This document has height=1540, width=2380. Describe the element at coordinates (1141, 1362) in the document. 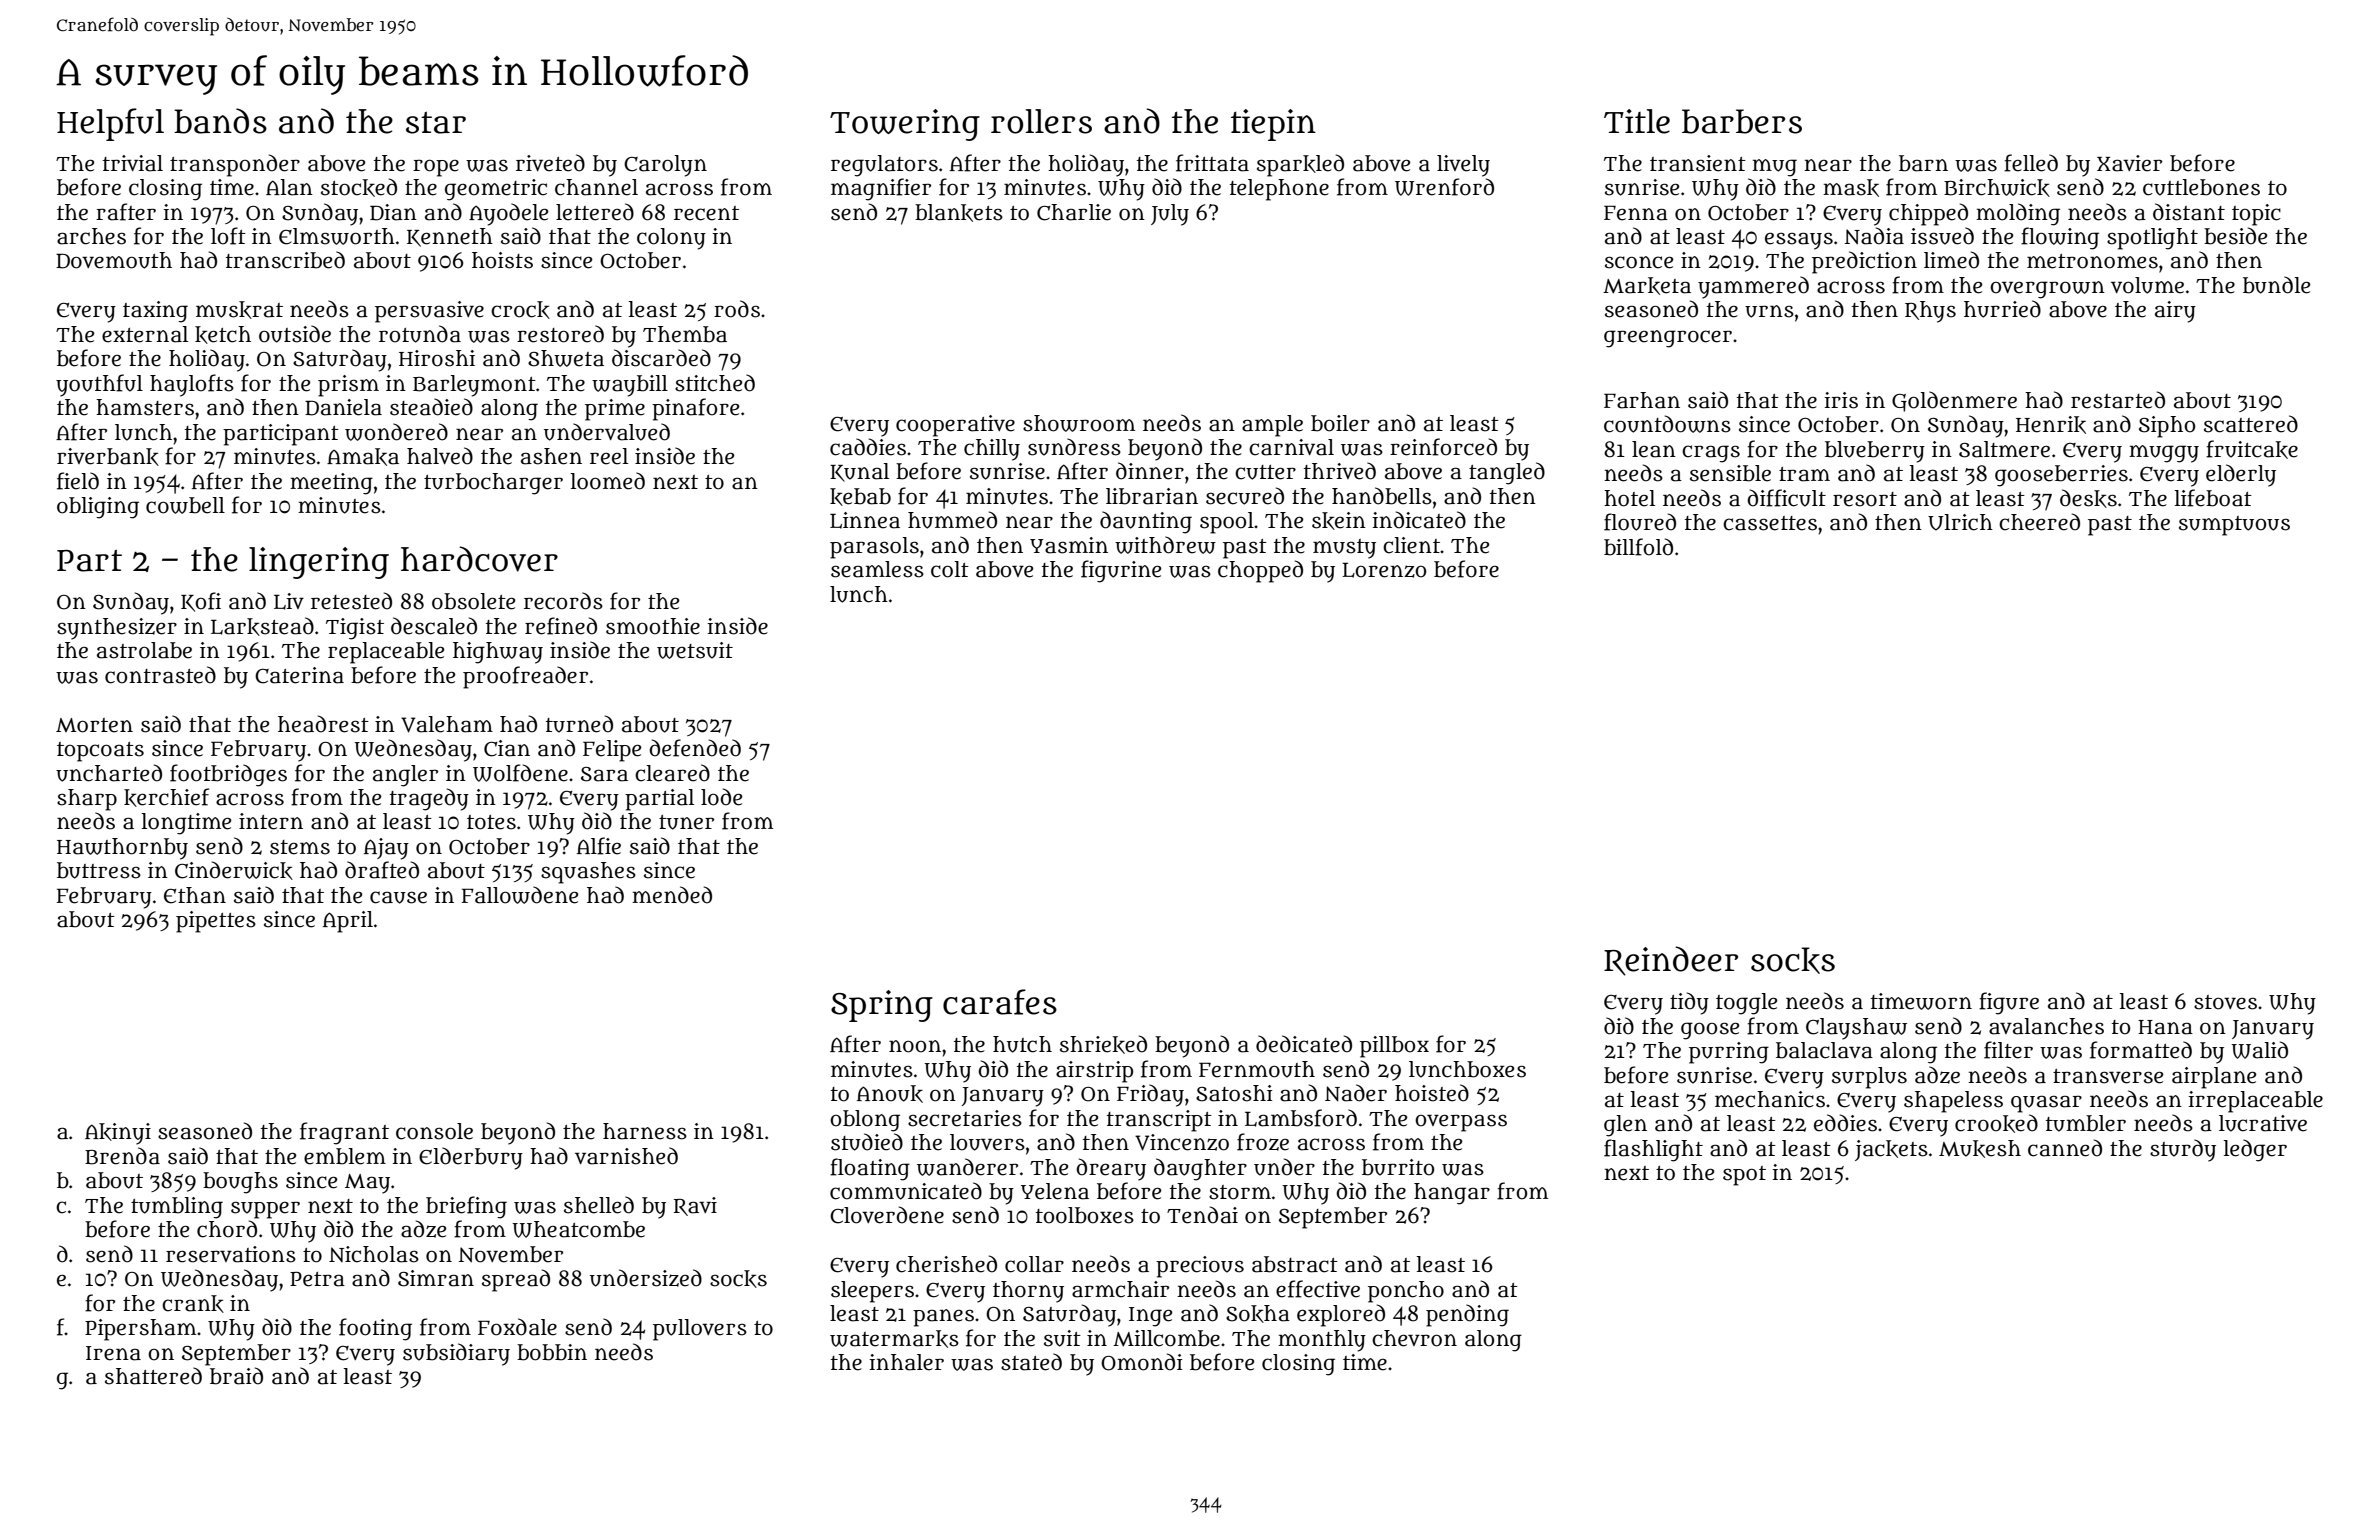

I see `Omondi` at that location.
